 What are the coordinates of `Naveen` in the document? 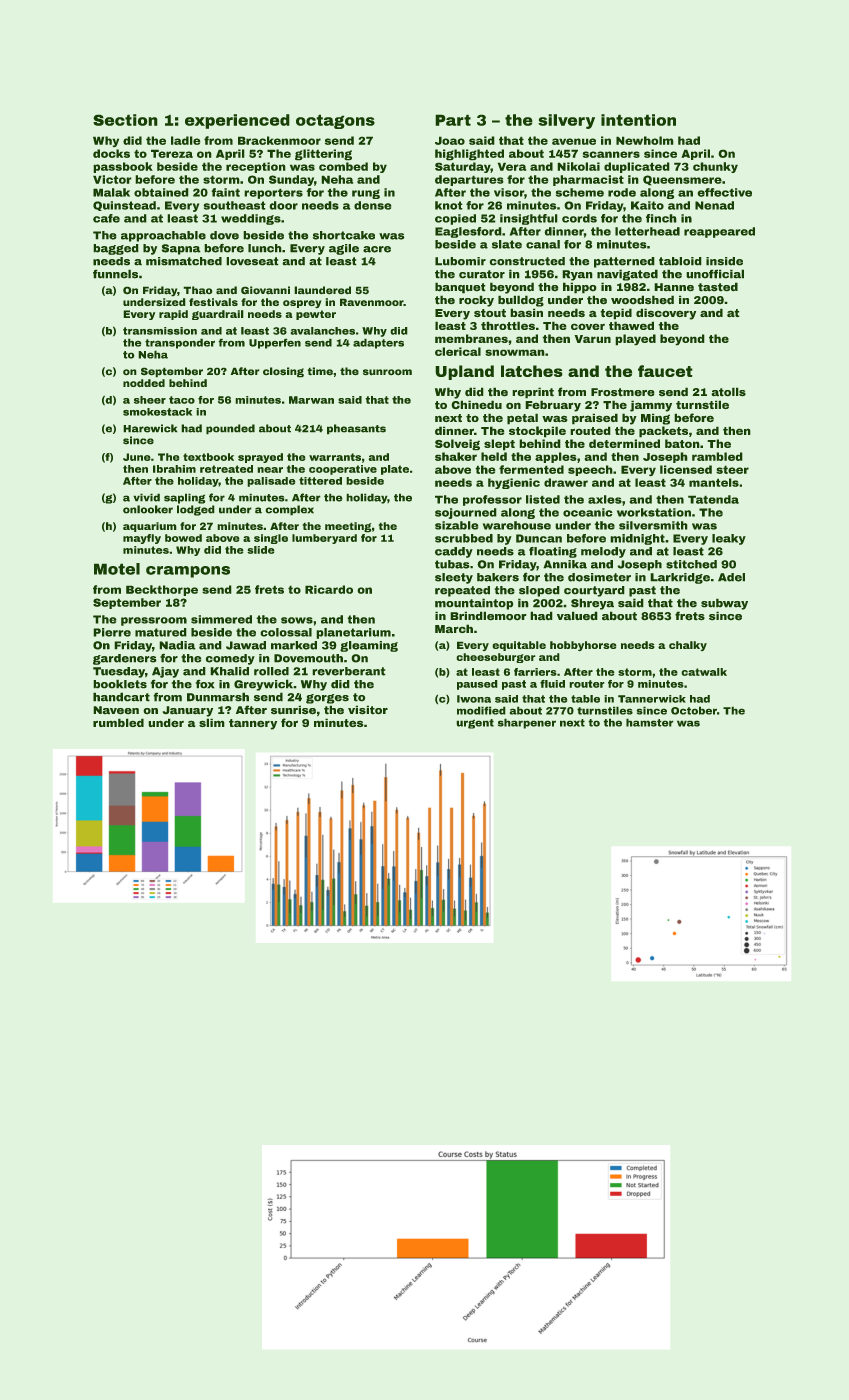 It's located at (116, 710).
